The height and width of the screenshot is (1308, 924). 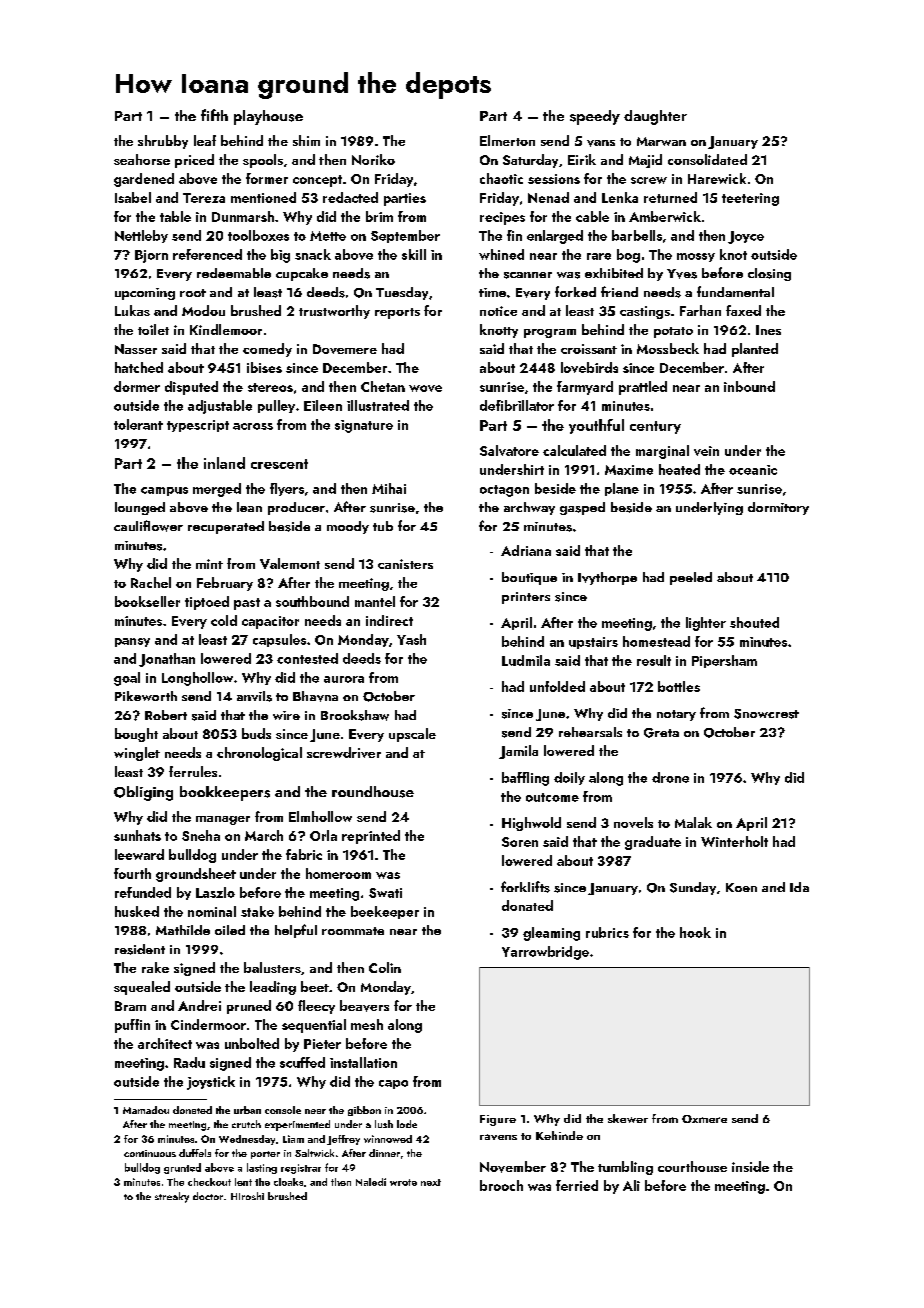 What do you see at coordinates (151, 582) in the screenshot?
I see `Rachel` at bounding box center [151, 582].
